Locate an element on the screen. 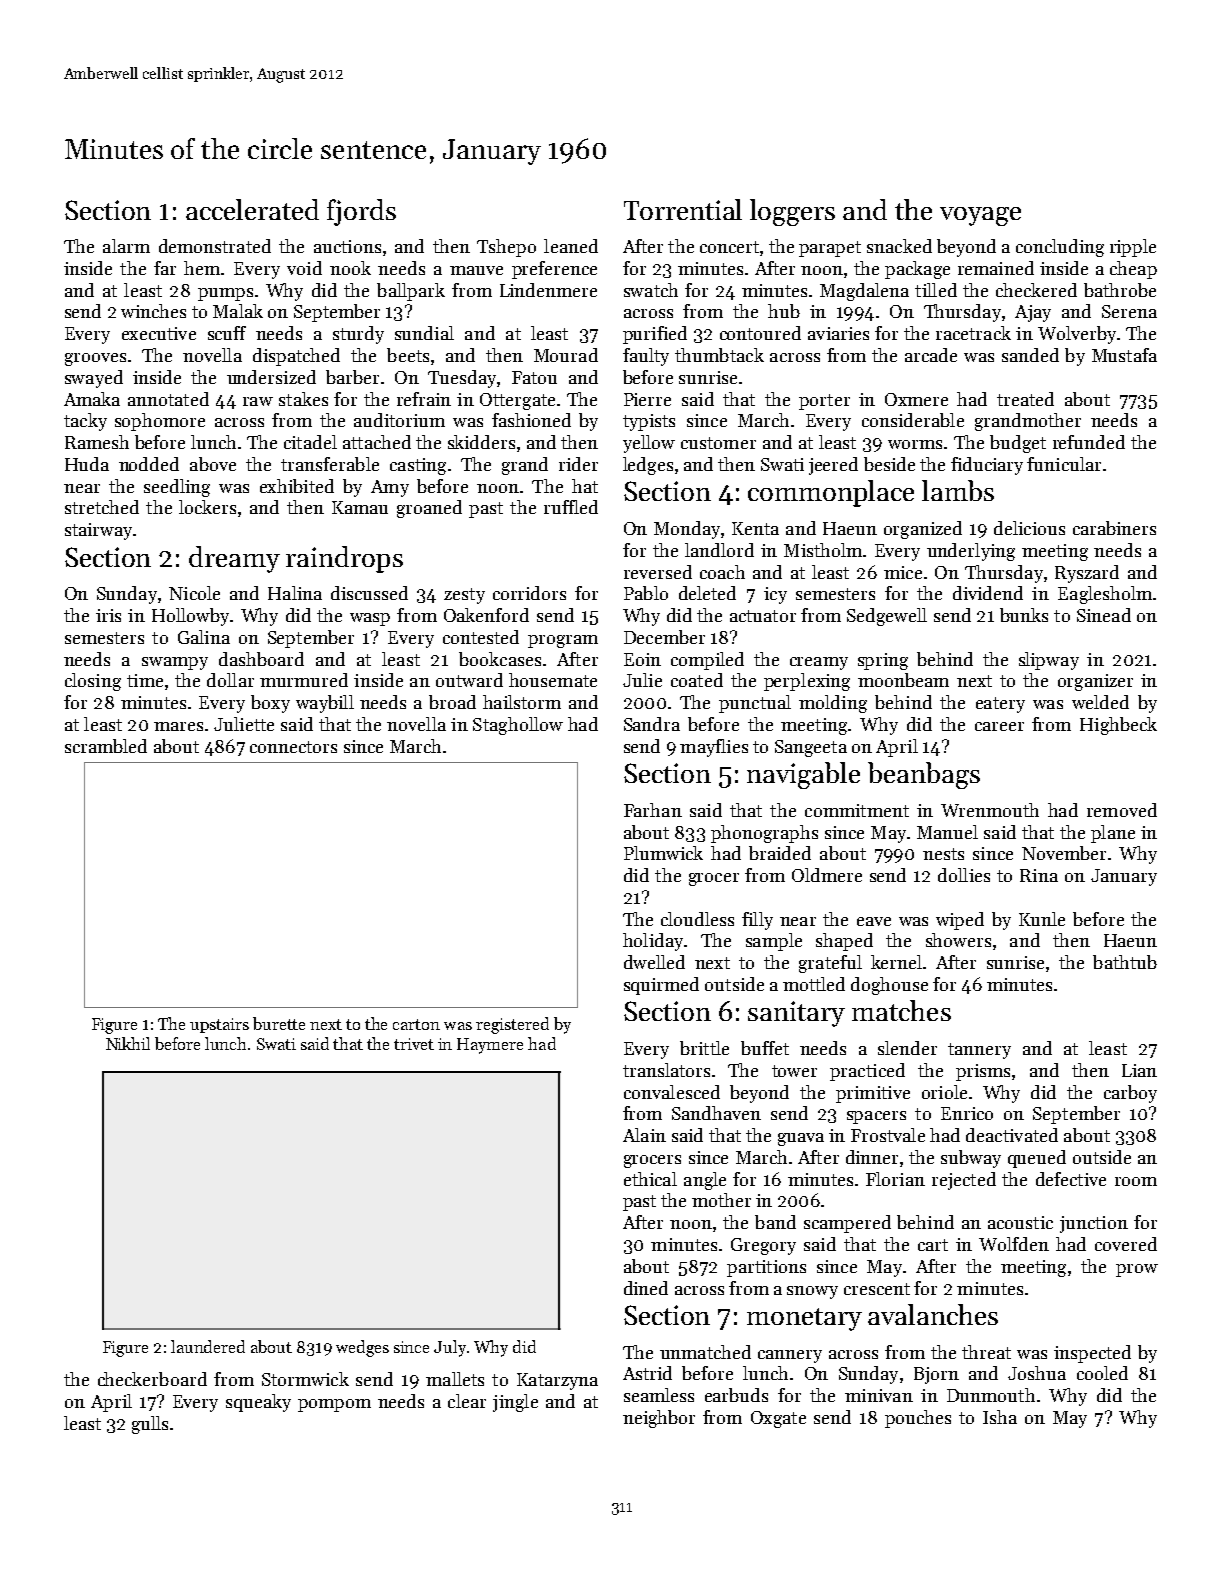 The width and height of the screenshot is (1221, 1580). raw is located at coordinates (258, 401).
